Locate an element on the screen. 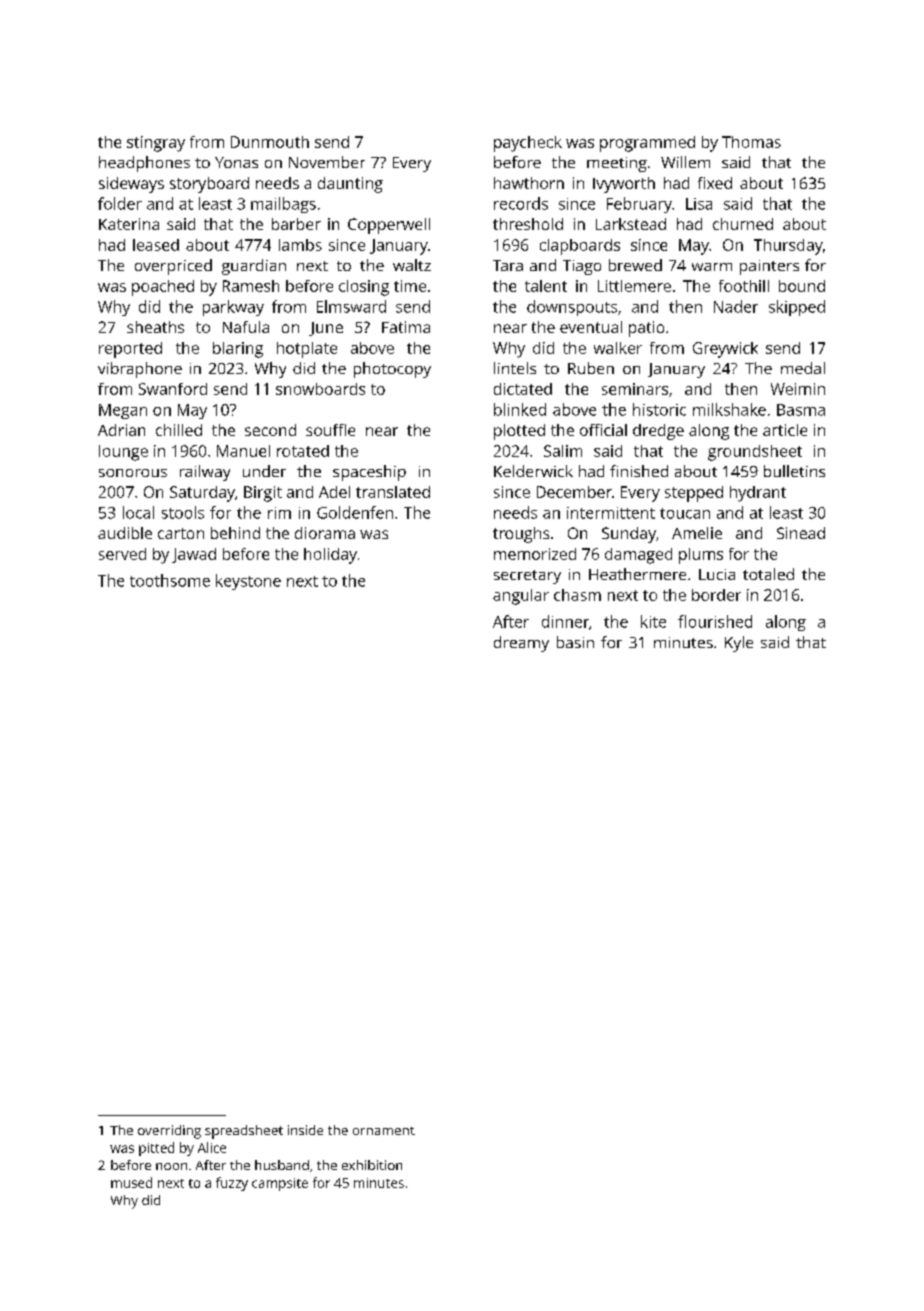 The width and height of the screenshot is (924, 1311). troughs is located at coordinates (521, 535).
